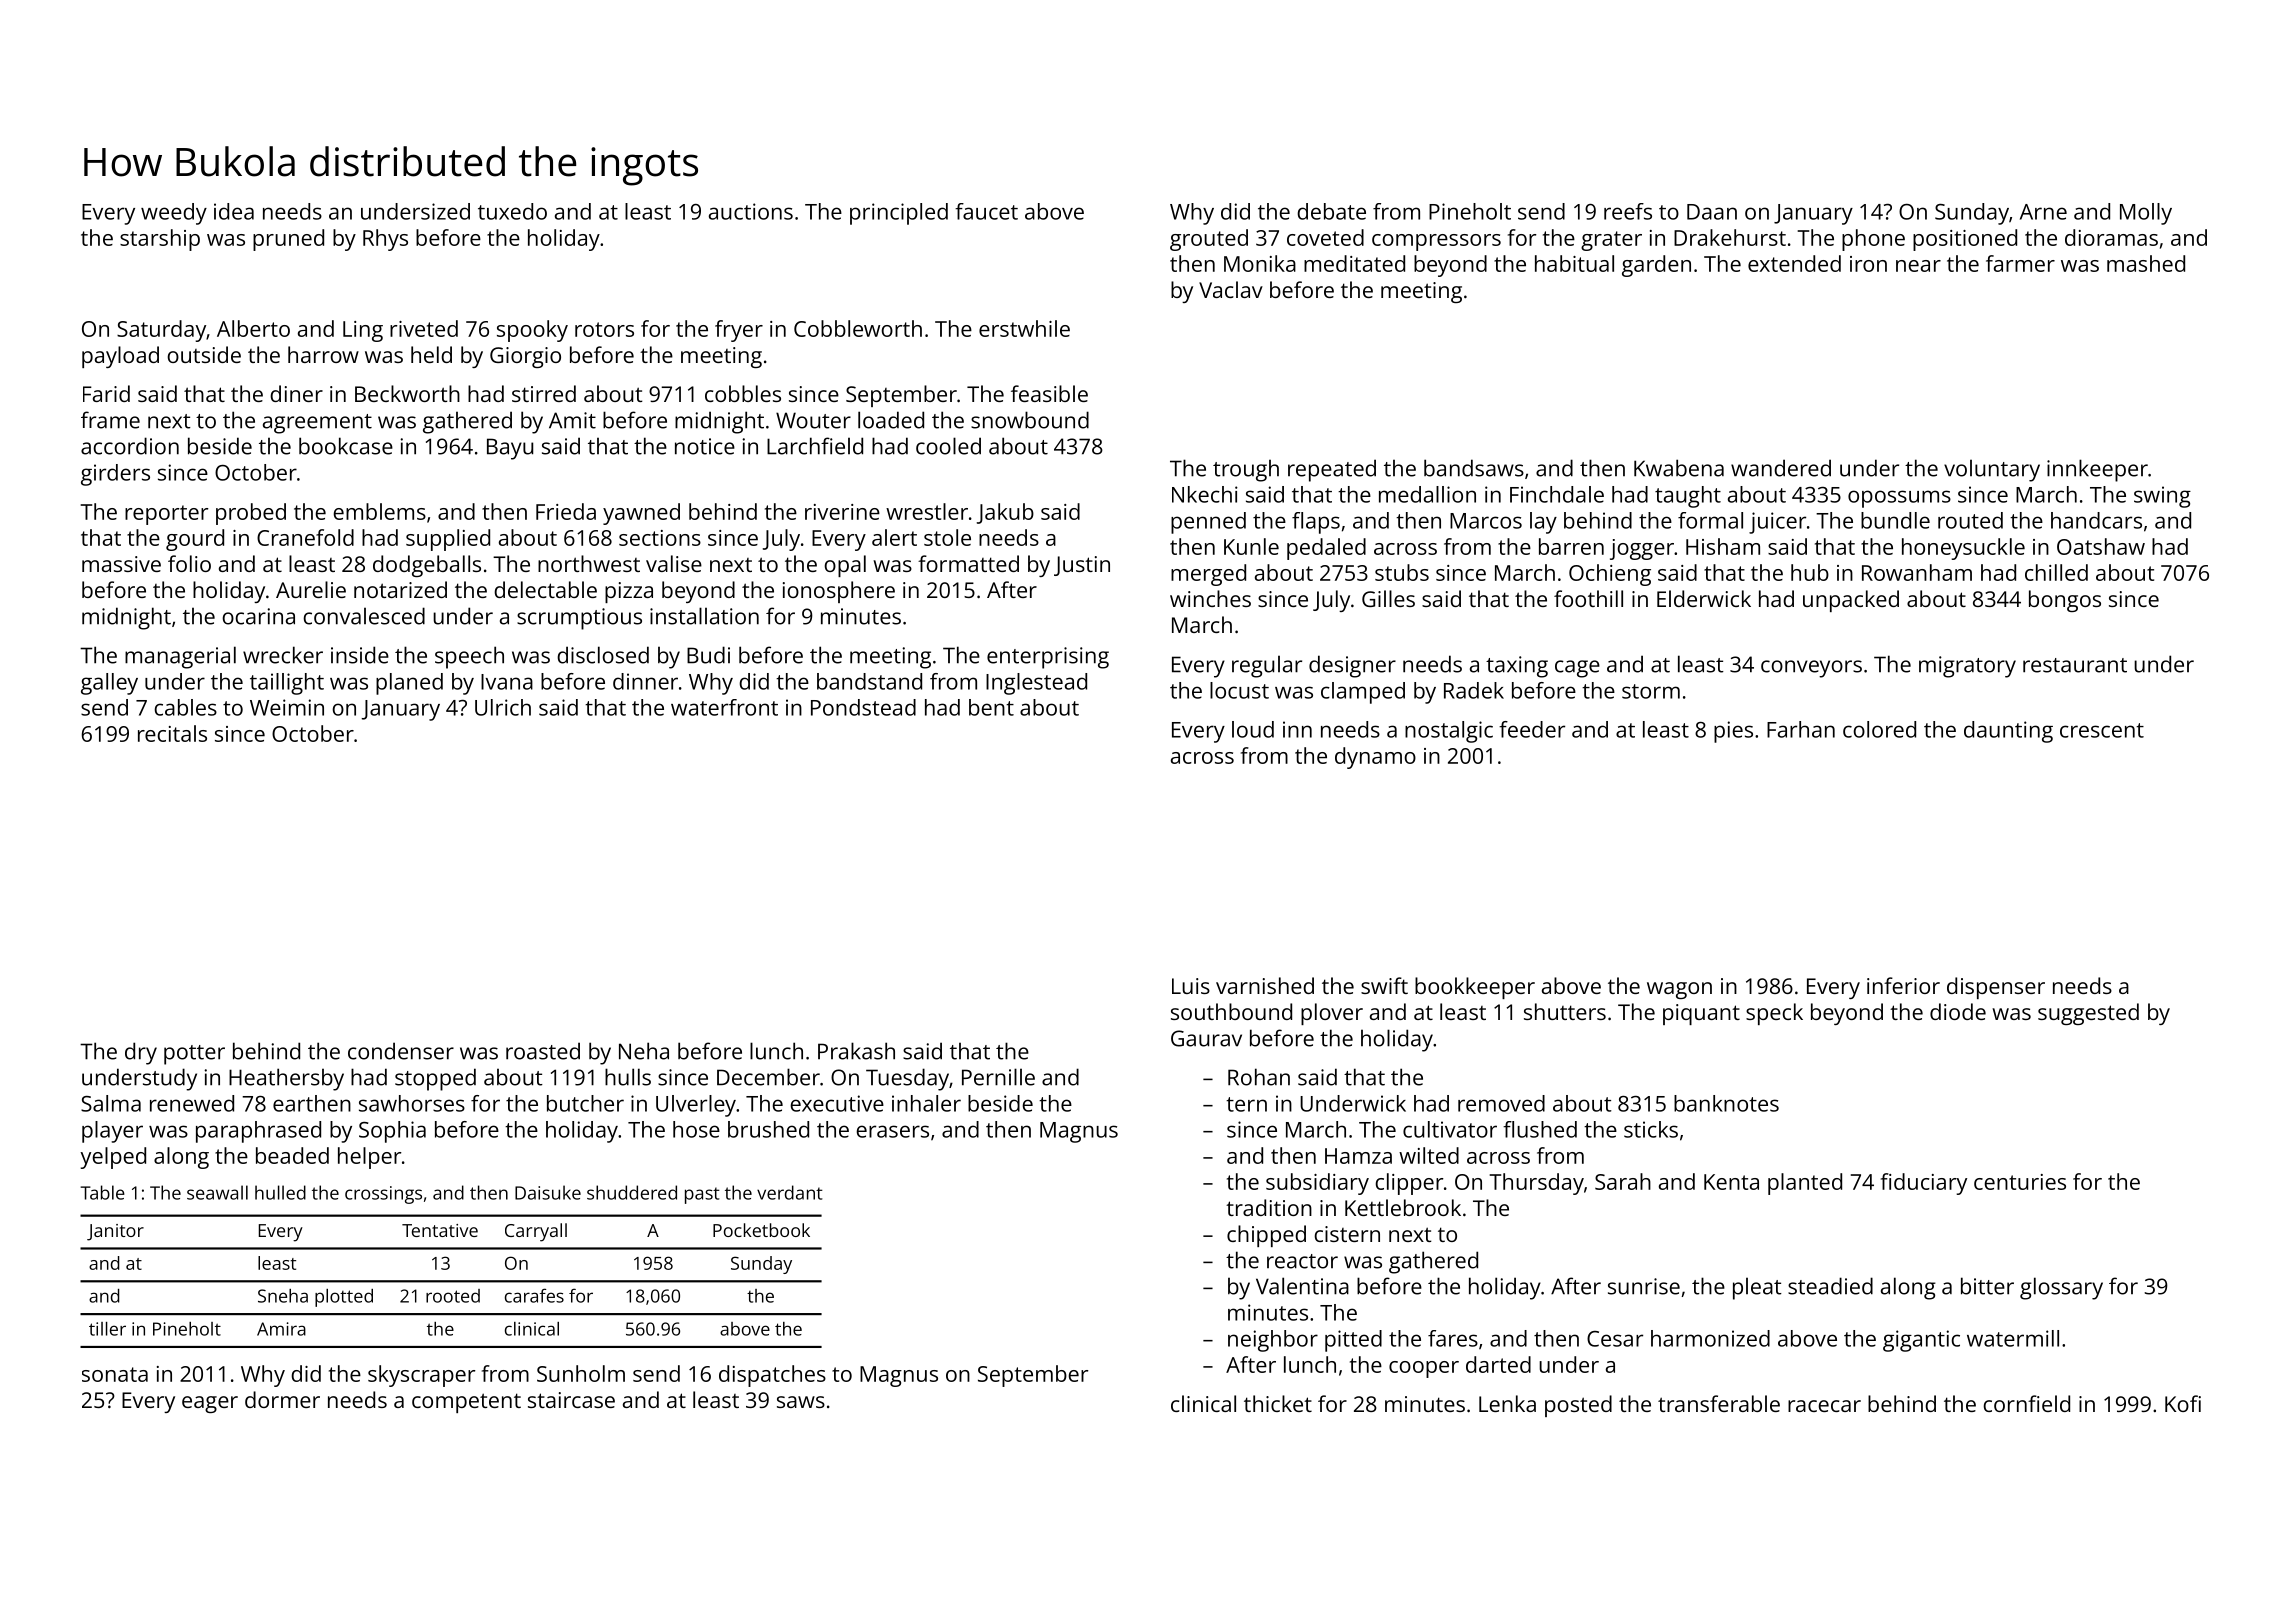 The width and height of the screenshot is (2292, 1620). I want to click on skyscraper, so click(422, 1376).
